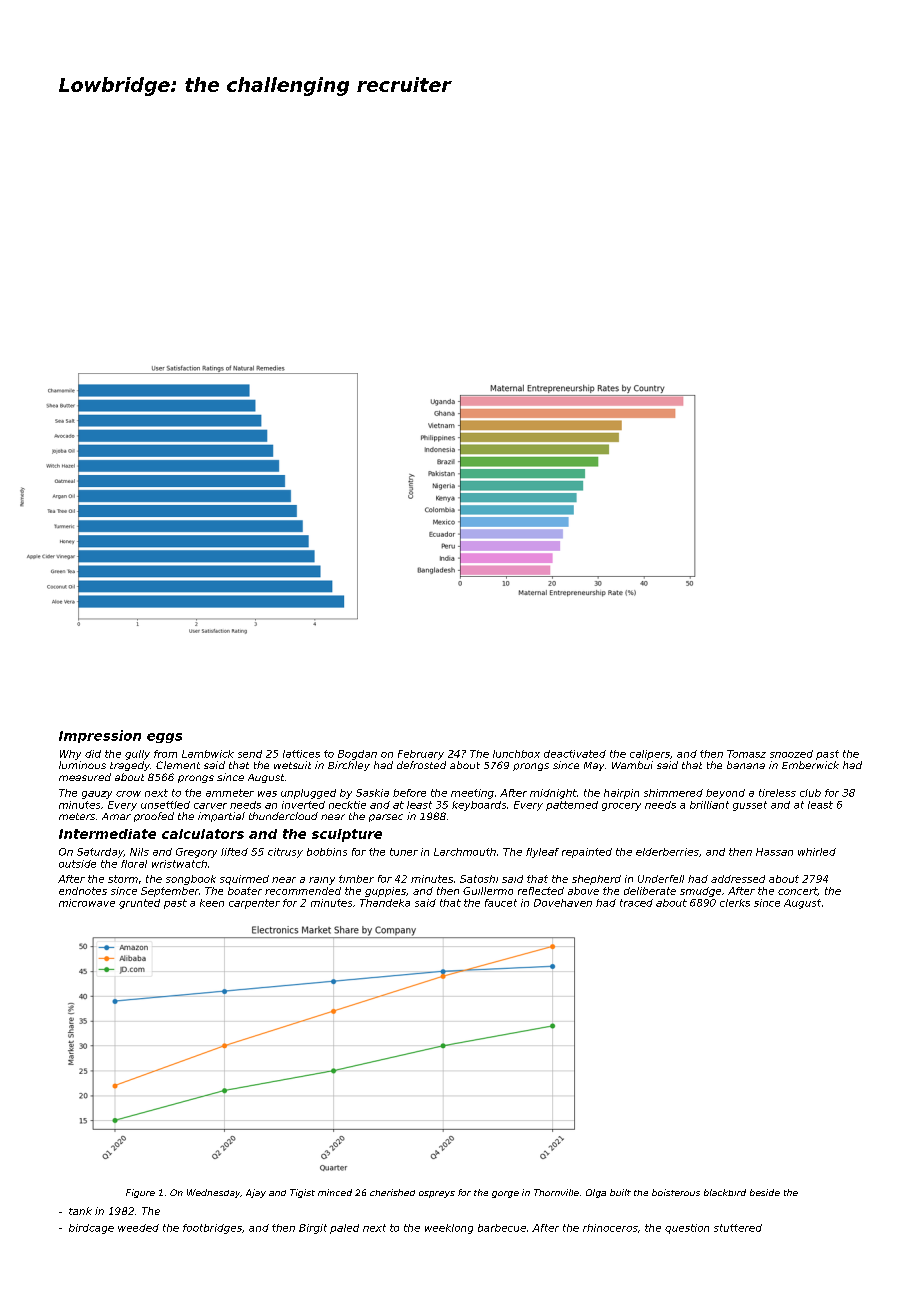  I want to click on blackbird, so click(725, 1192).
